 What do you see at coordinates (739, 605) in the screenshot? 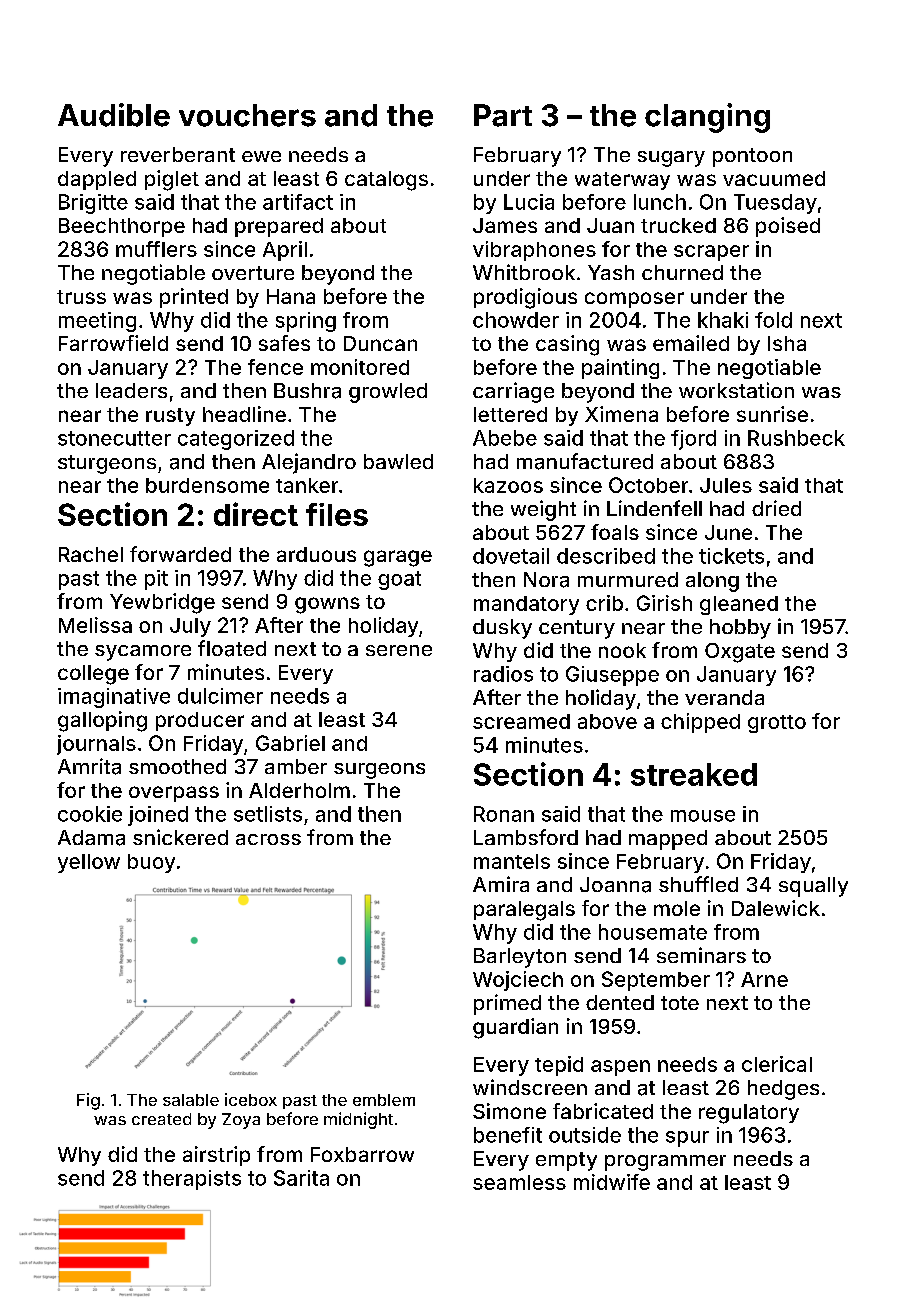
I see `gleaned` at bounding box center [739, 605].
